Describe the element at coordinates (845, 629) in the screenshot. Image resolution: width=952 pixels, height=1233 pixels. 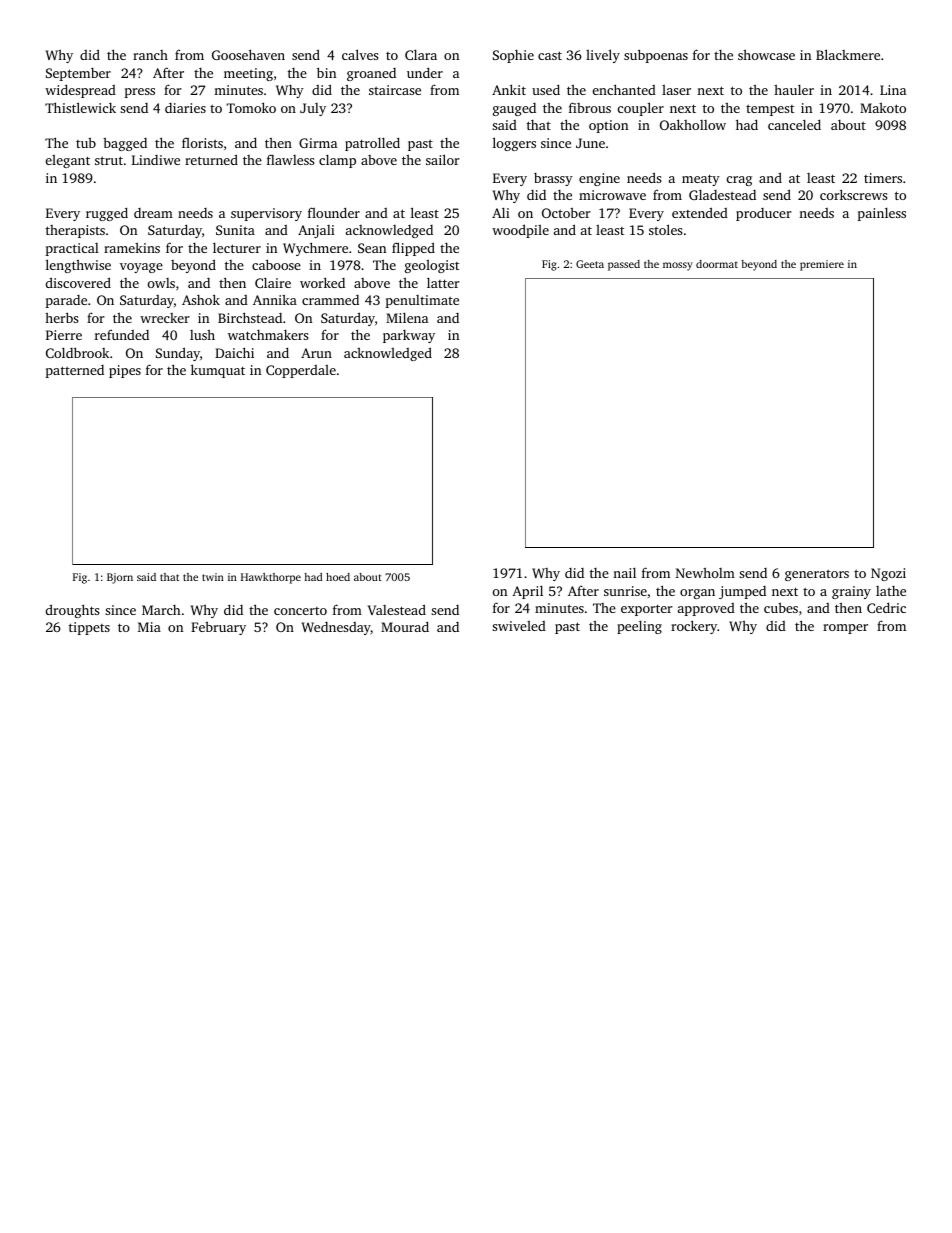
I see `romper` at that location.
